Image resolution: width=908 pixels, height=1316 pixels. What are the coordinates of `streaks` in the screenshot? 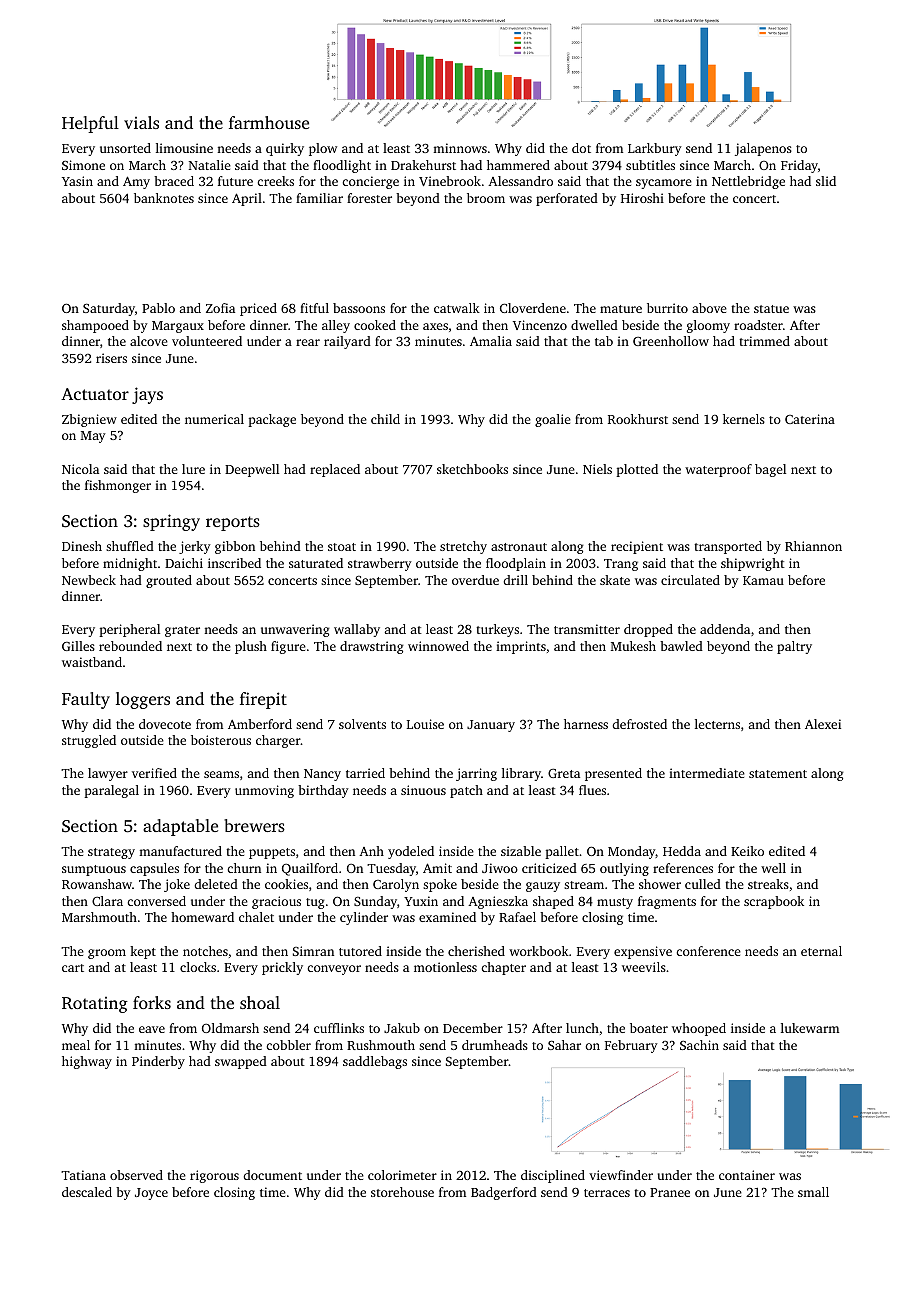 It's located at (768, 884).
